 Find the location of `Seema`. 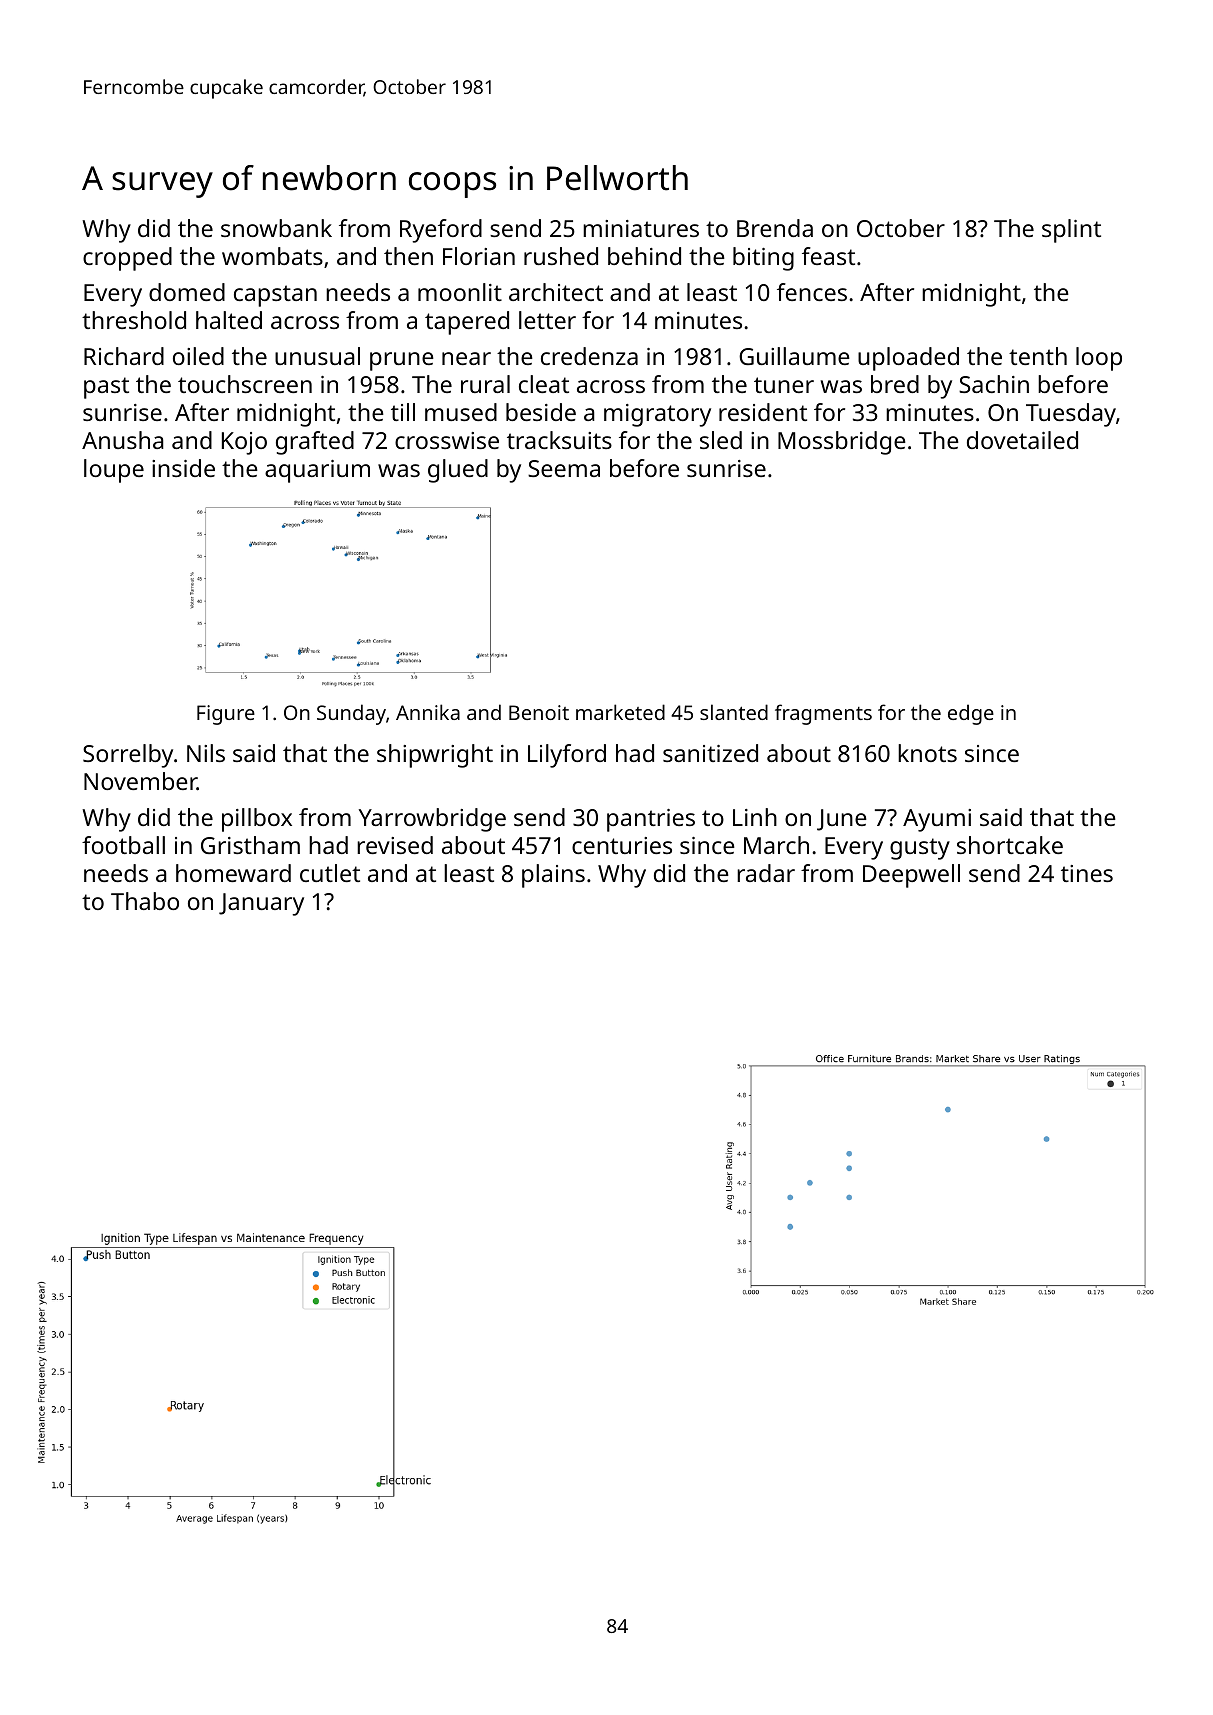

Seema is located at coordinates (564, 468).
